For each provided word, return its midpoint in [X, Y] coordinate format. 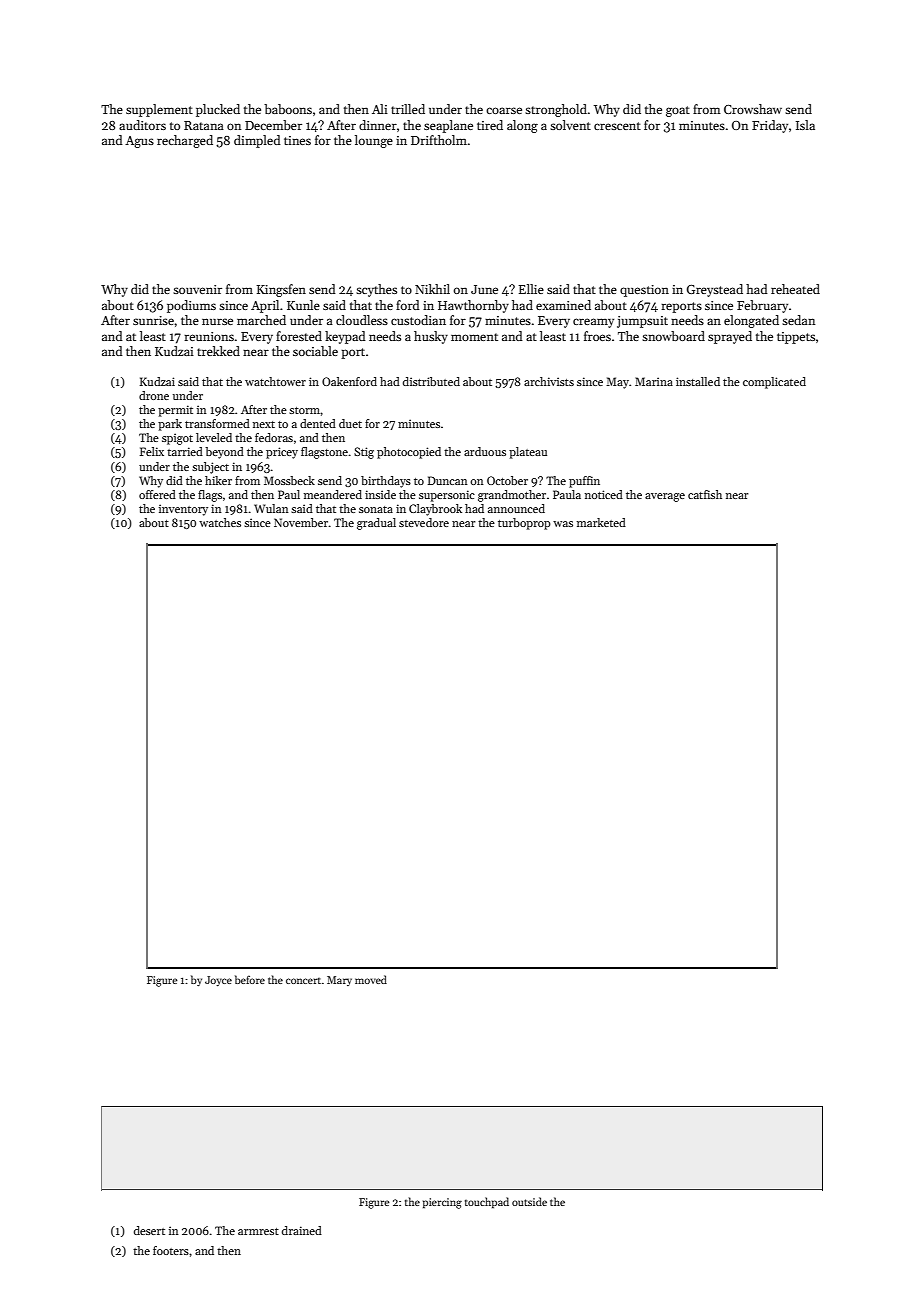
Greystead [715, 290]
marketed [601, 522]
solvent [570, 125]
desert [149, 1230]
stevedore [424, 522]
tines [297, 140]
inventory [183, 510]
